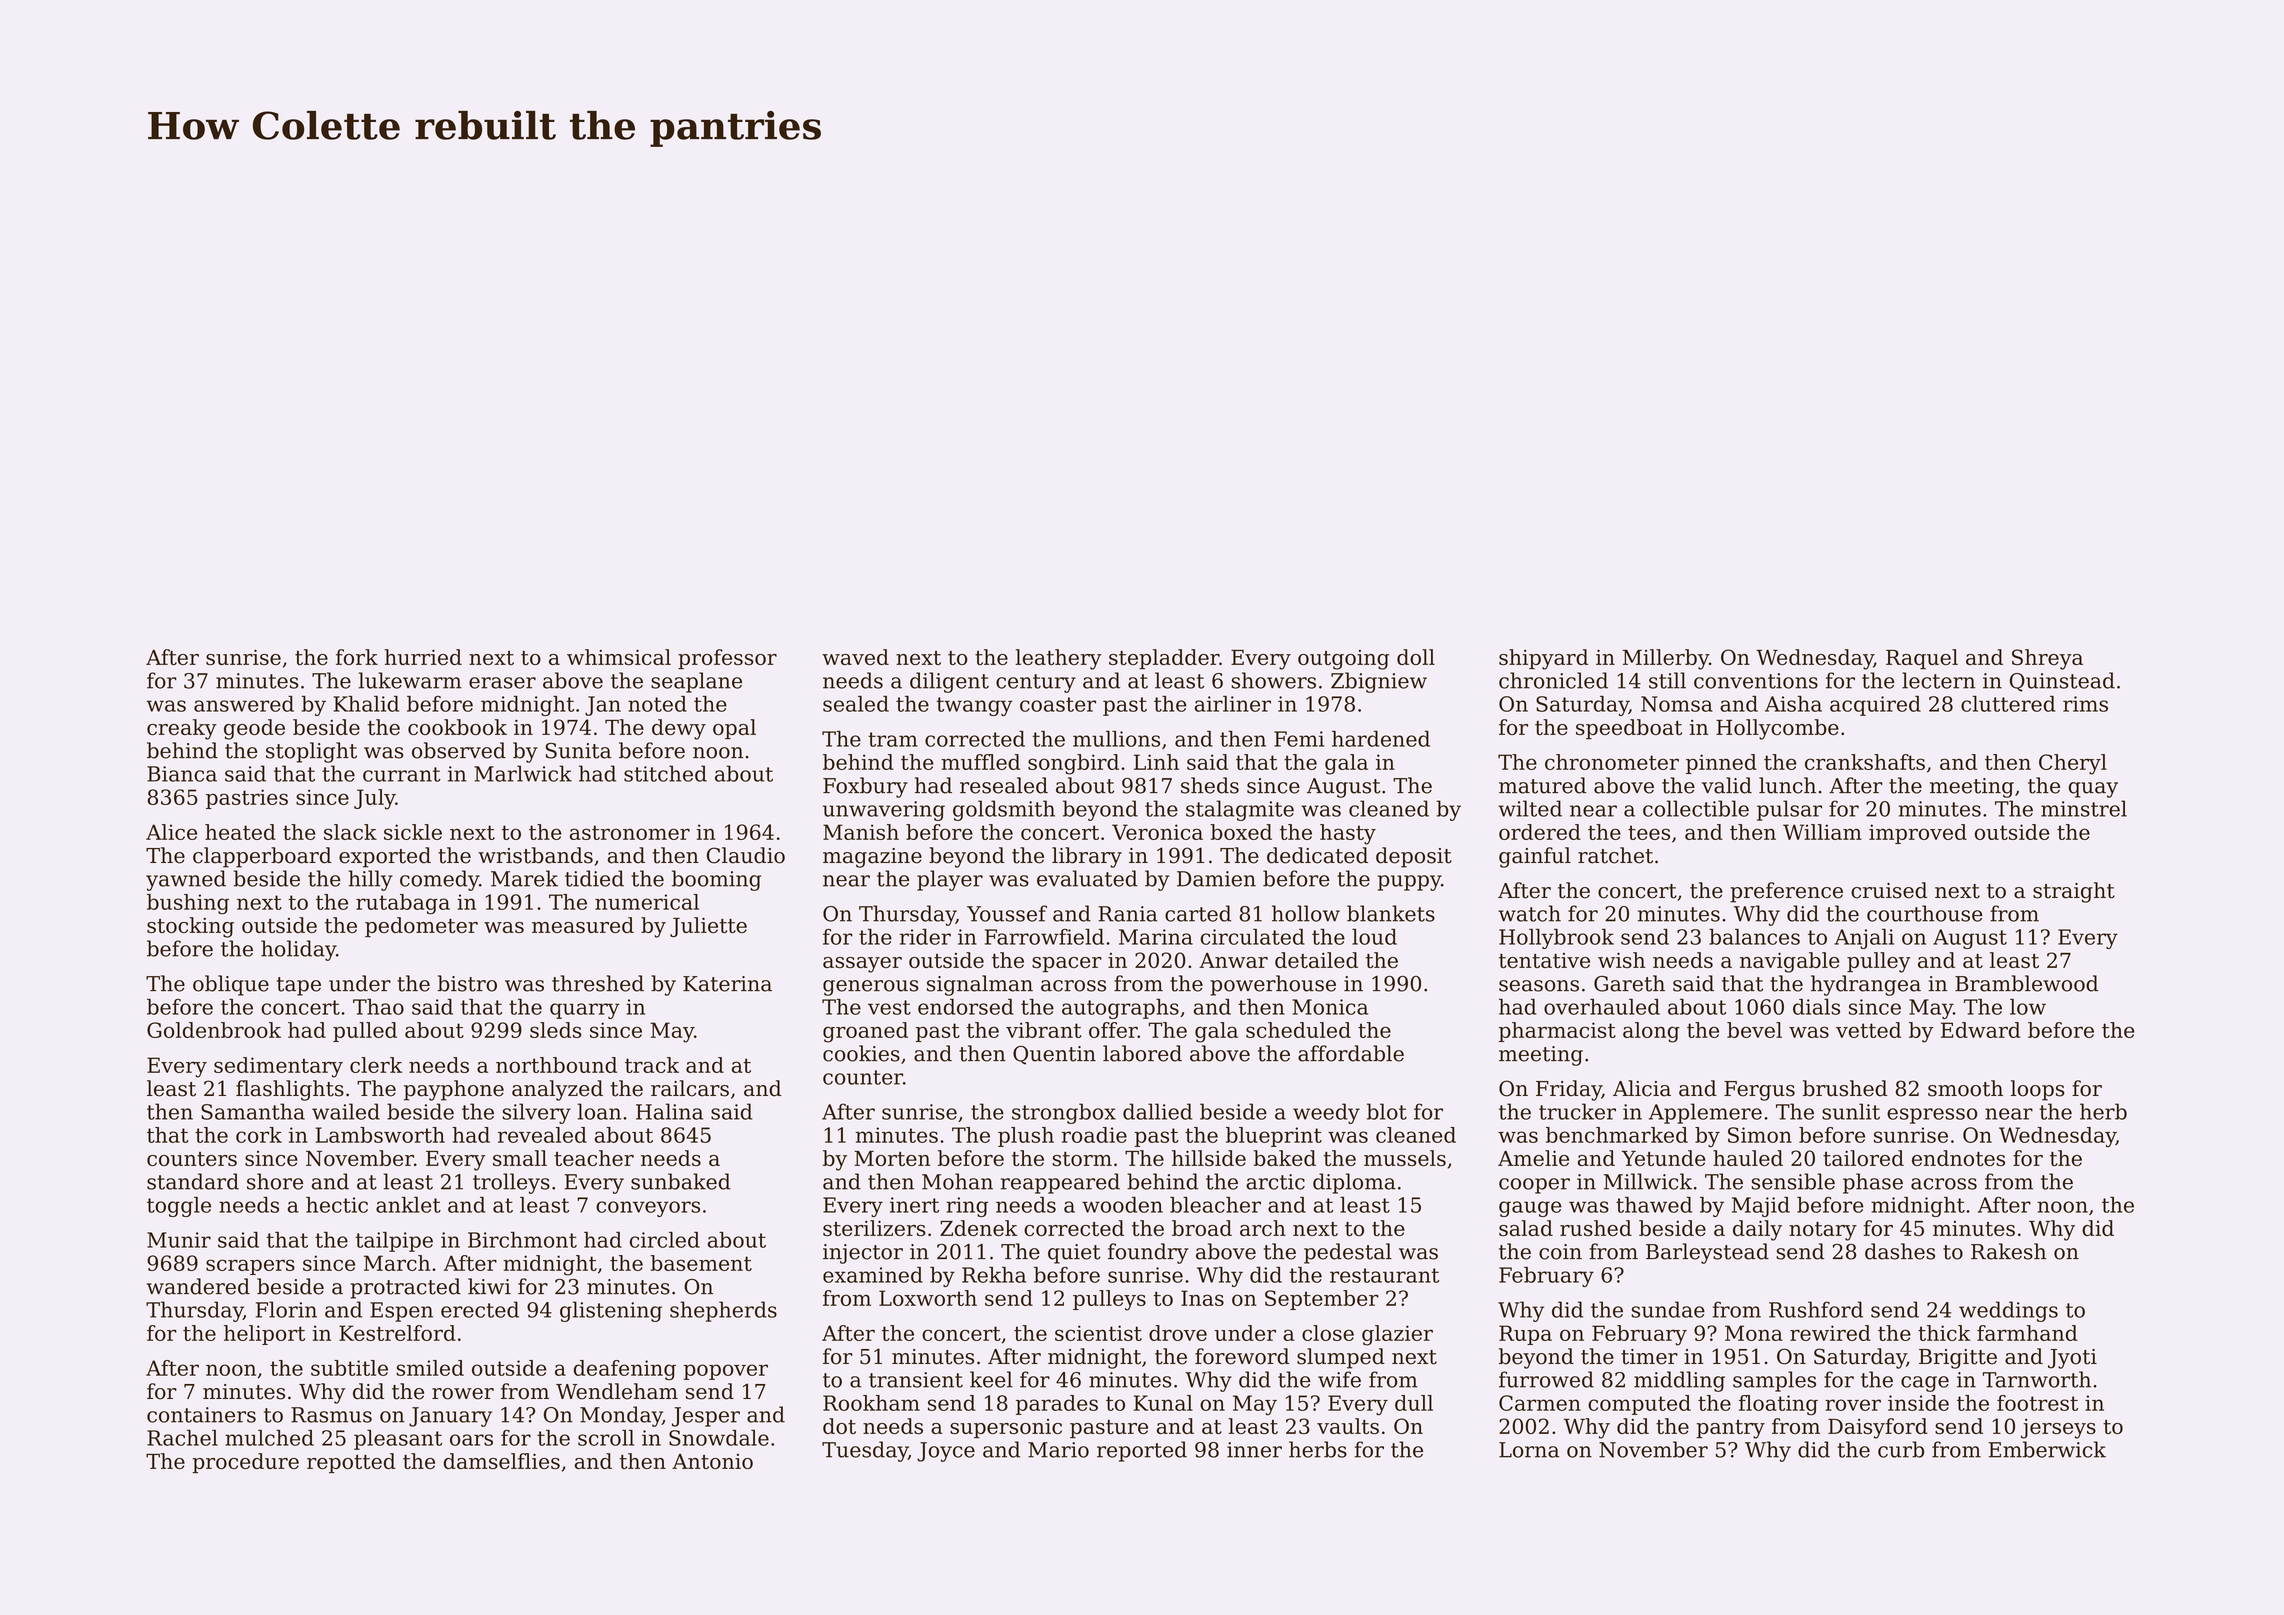 The height and width of the document is (1615, 2284). Describe the element at coordinates (1328, 1333) in the document. I see `close` at that location.
